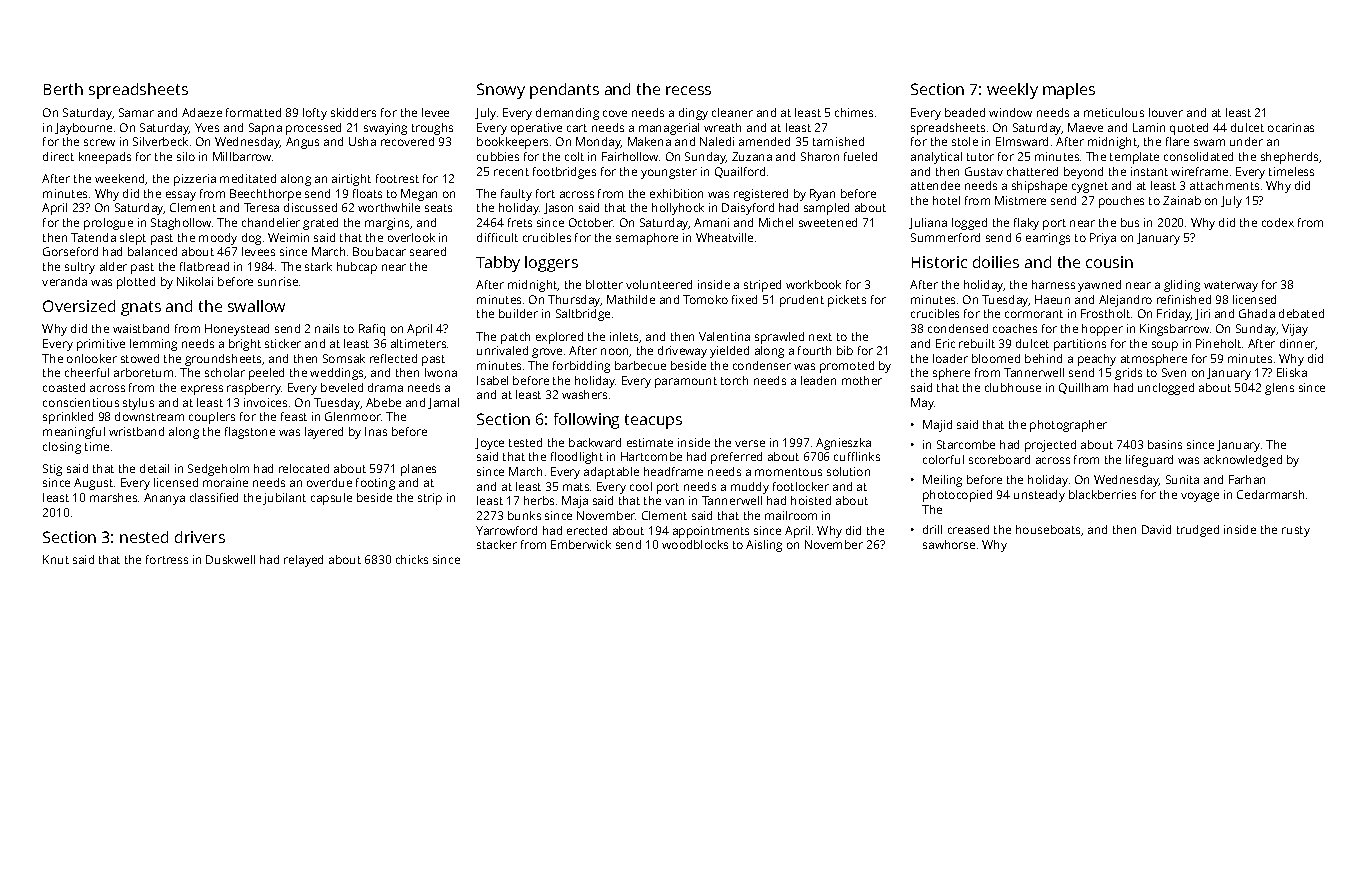 This document has height=887, width=1372. I want to click on gnats, so click(141, 308).
